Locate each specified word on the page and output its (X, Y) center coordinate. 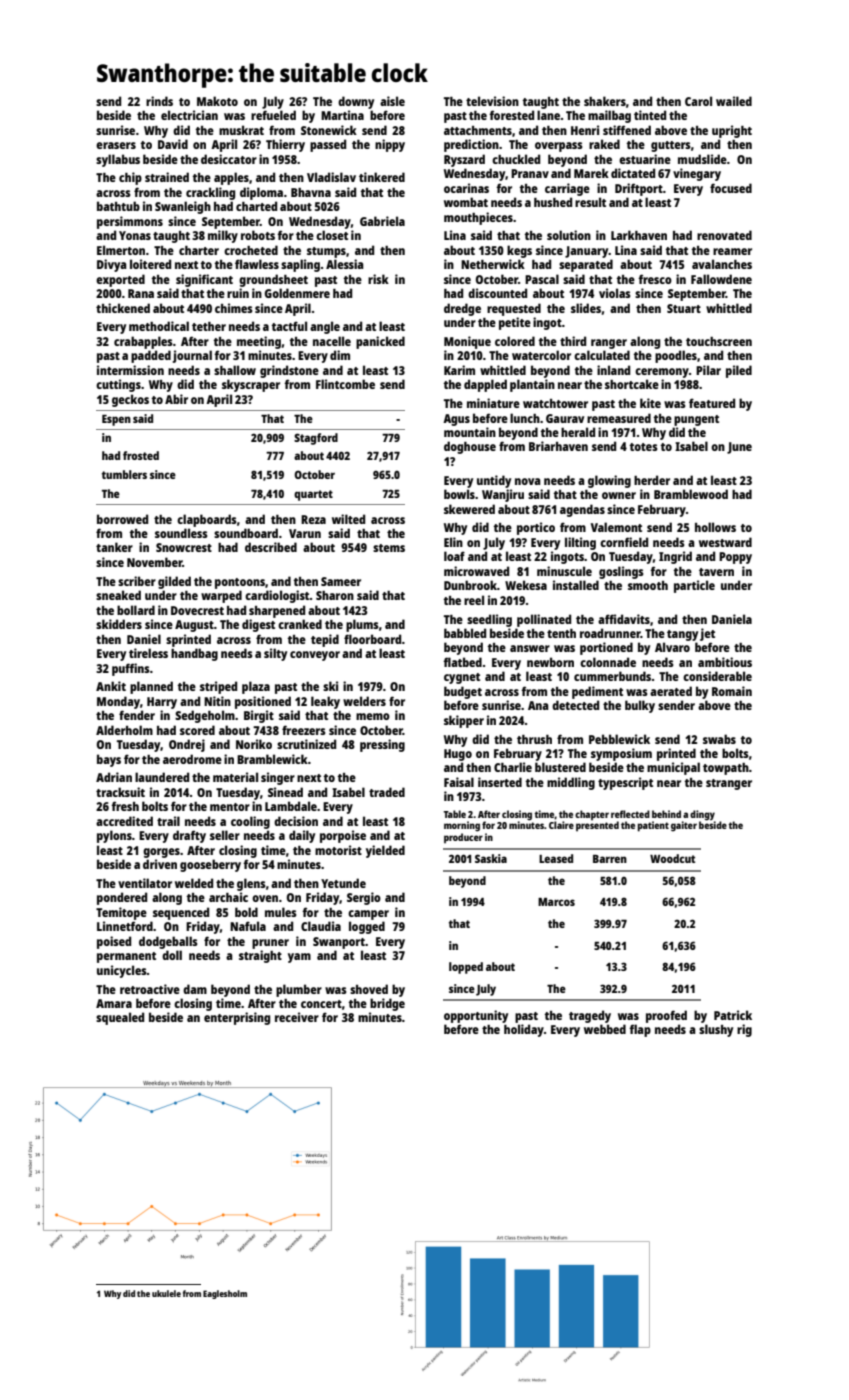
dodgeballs (168, 942)
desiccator (229, 159)
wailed (734, 101)
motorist (338, 850)
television (492, 101)
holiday (524, 1030)
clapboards (207, 520)
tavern (716, 572)
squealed (120, 1018)
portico (536, 528)
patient (653, 826)
